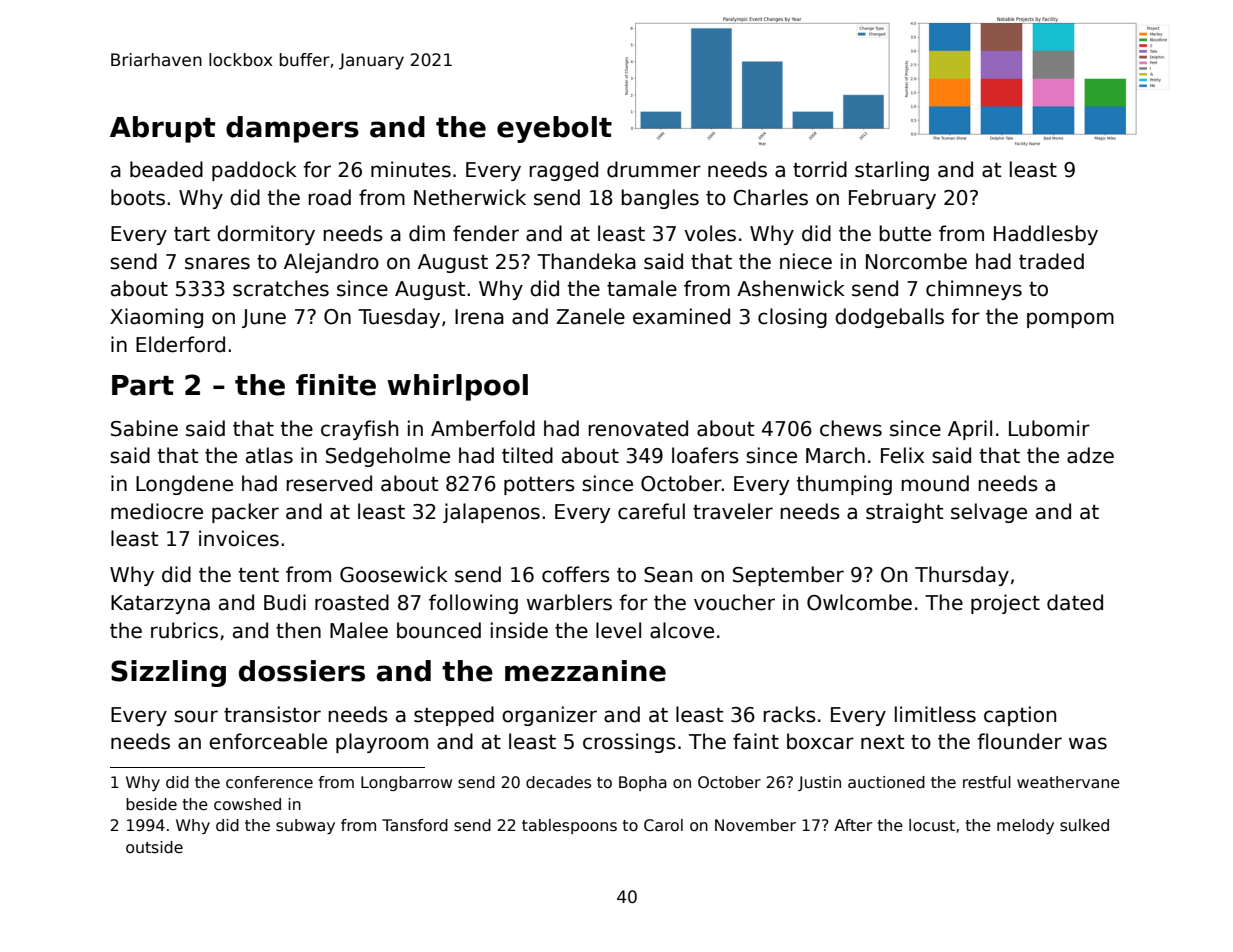 Image resolution: width=1233 pixels, height=952 pixels. Describe the element at coordinates (382, 743) in the image. I see `playroom` at that location.
